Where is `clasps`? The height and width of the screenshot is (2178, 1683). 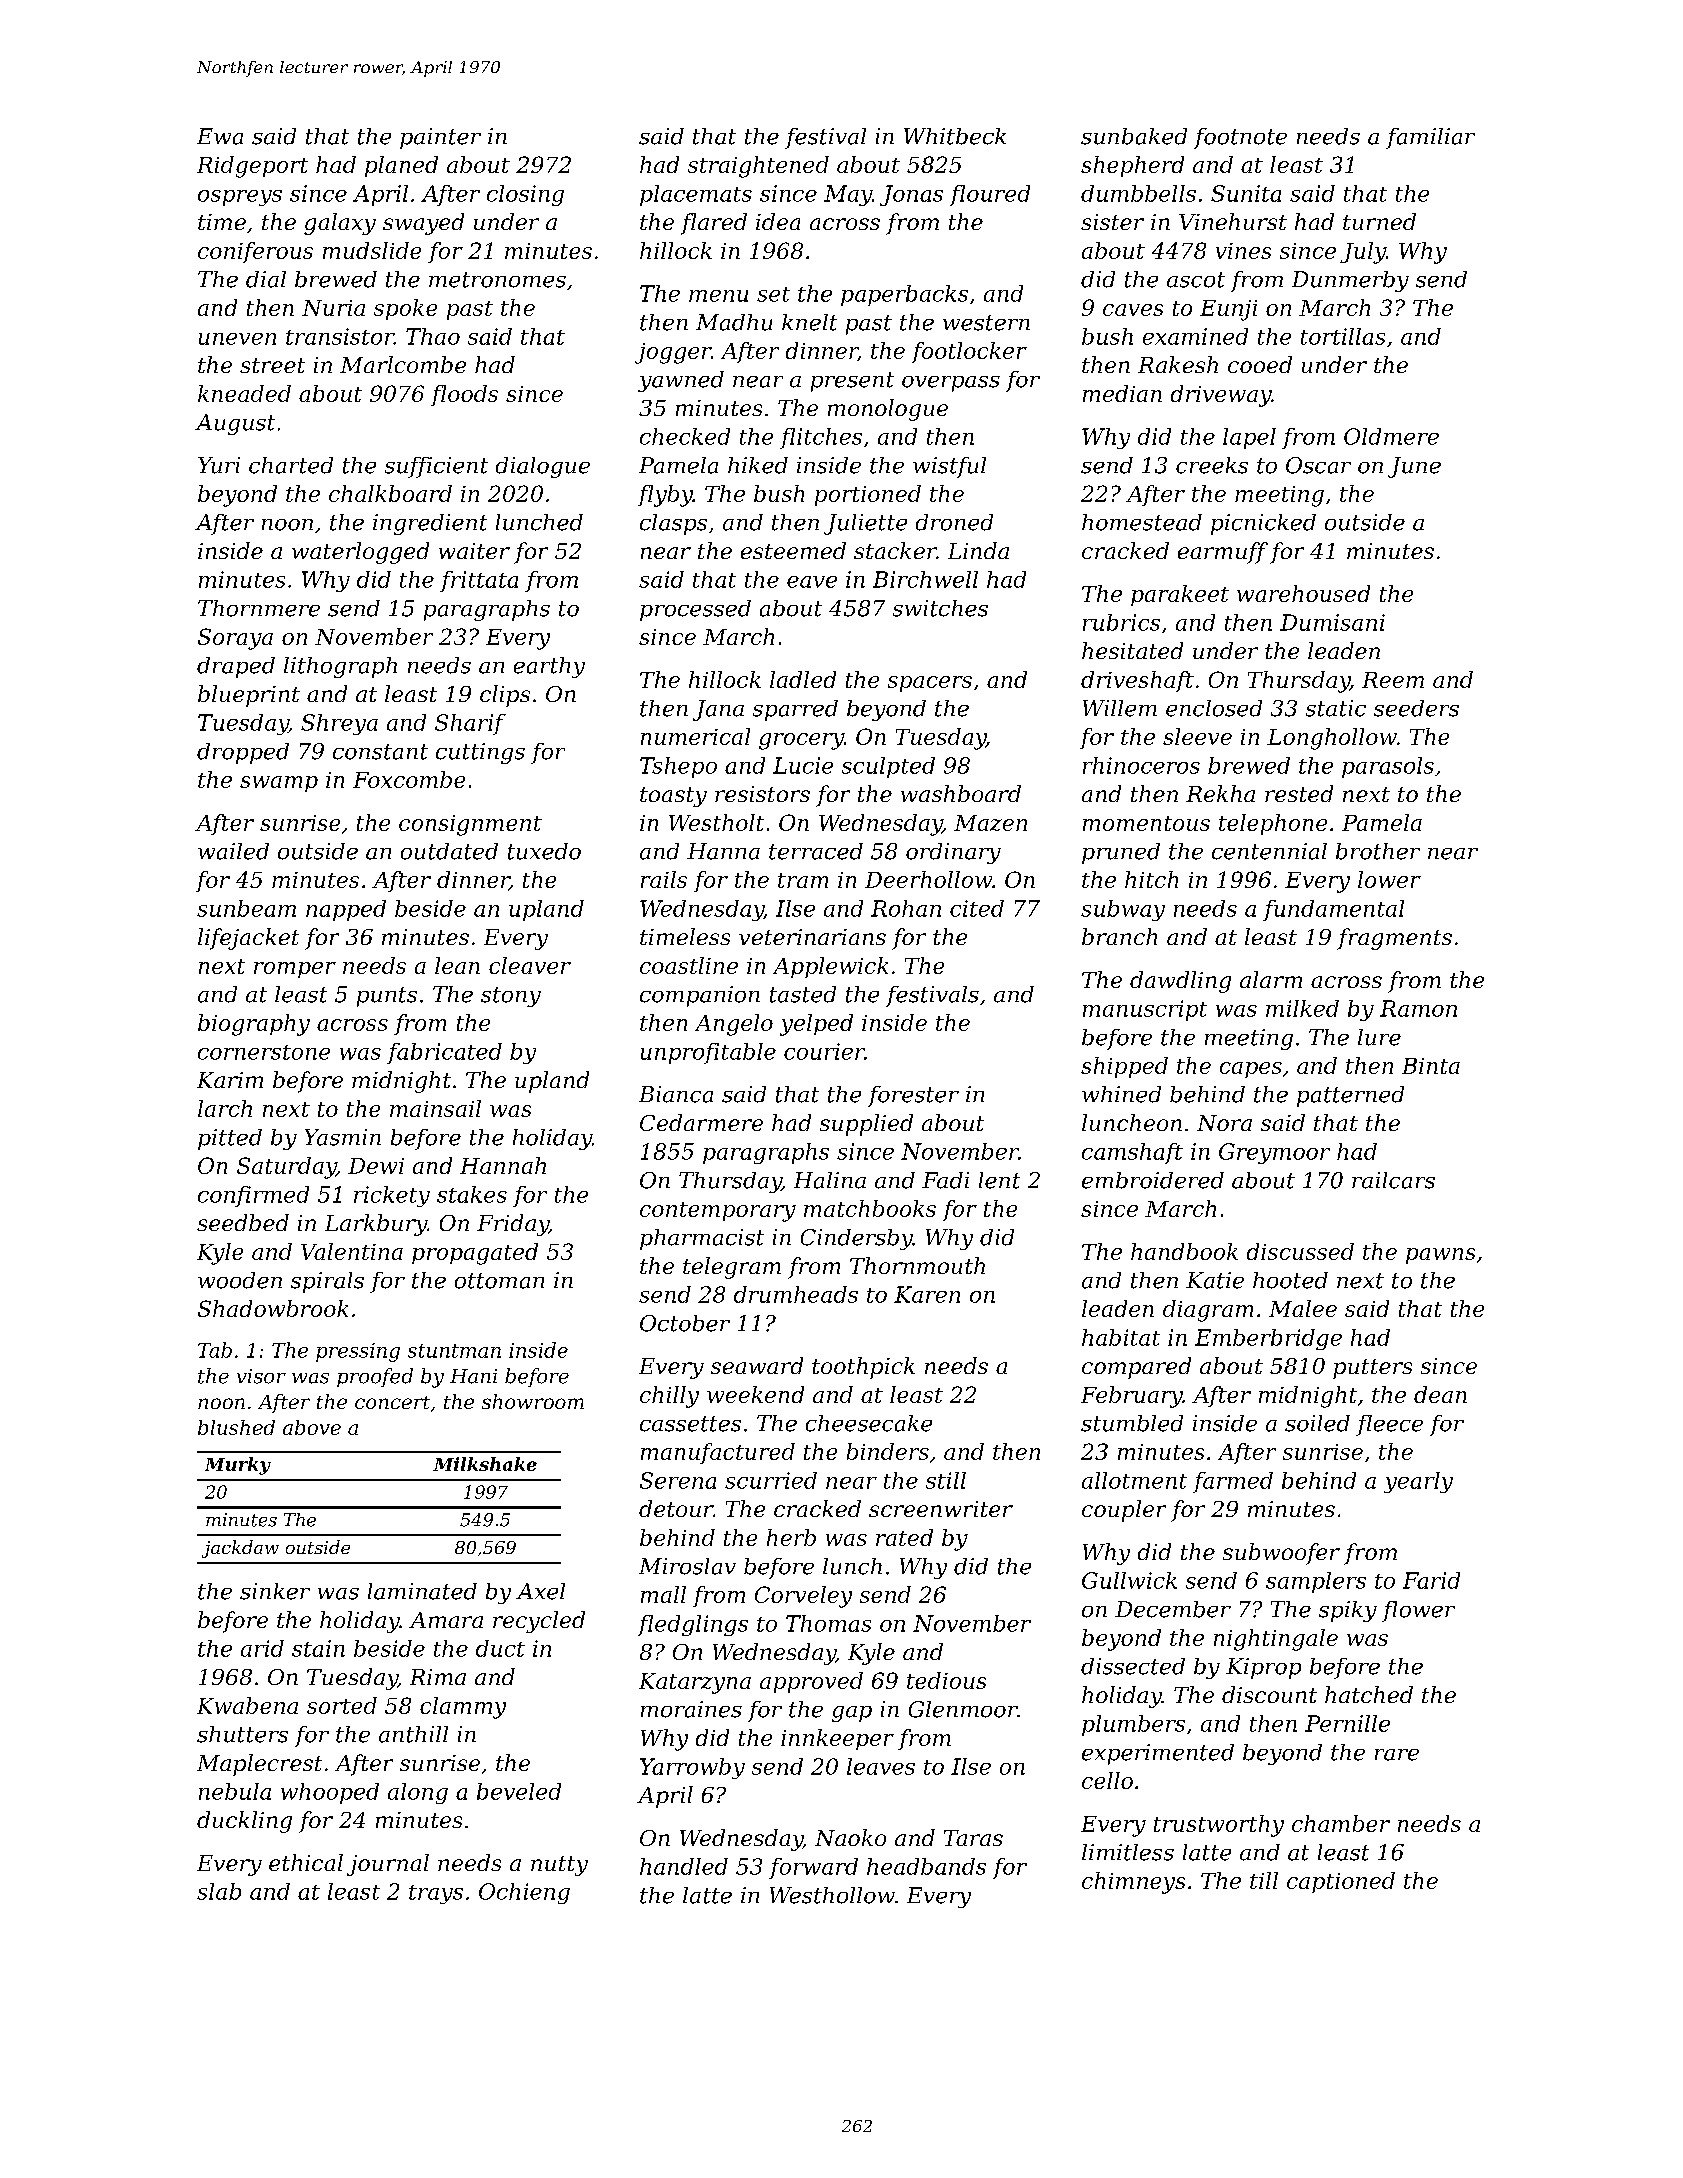
clasps is located at coordinates (673, 524).
